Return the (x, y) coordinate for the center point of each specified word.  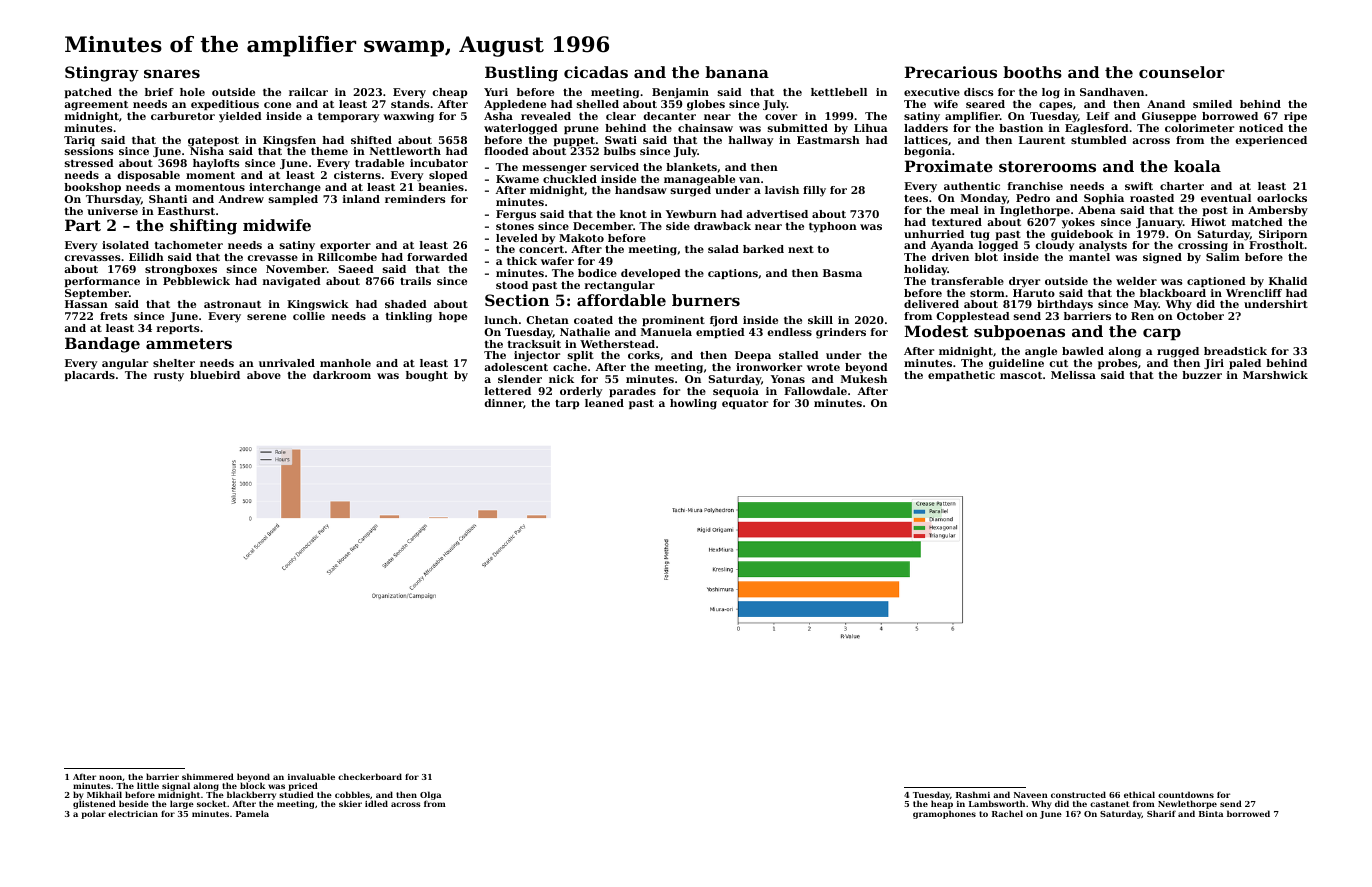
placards (89, 376)
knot (633, 214)
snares (172, 73)
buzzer (1202, 375)
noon (110, 777)
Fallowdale (815, 391)
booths (1032, 72)
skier (350, 803)
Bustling (521, 74)
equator (745, 404)
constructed (1078, 794)
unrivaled (287, 363)
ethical (1139, 794)
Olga (430, 796)
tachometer (188, 245)
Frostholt (1276, 245)
